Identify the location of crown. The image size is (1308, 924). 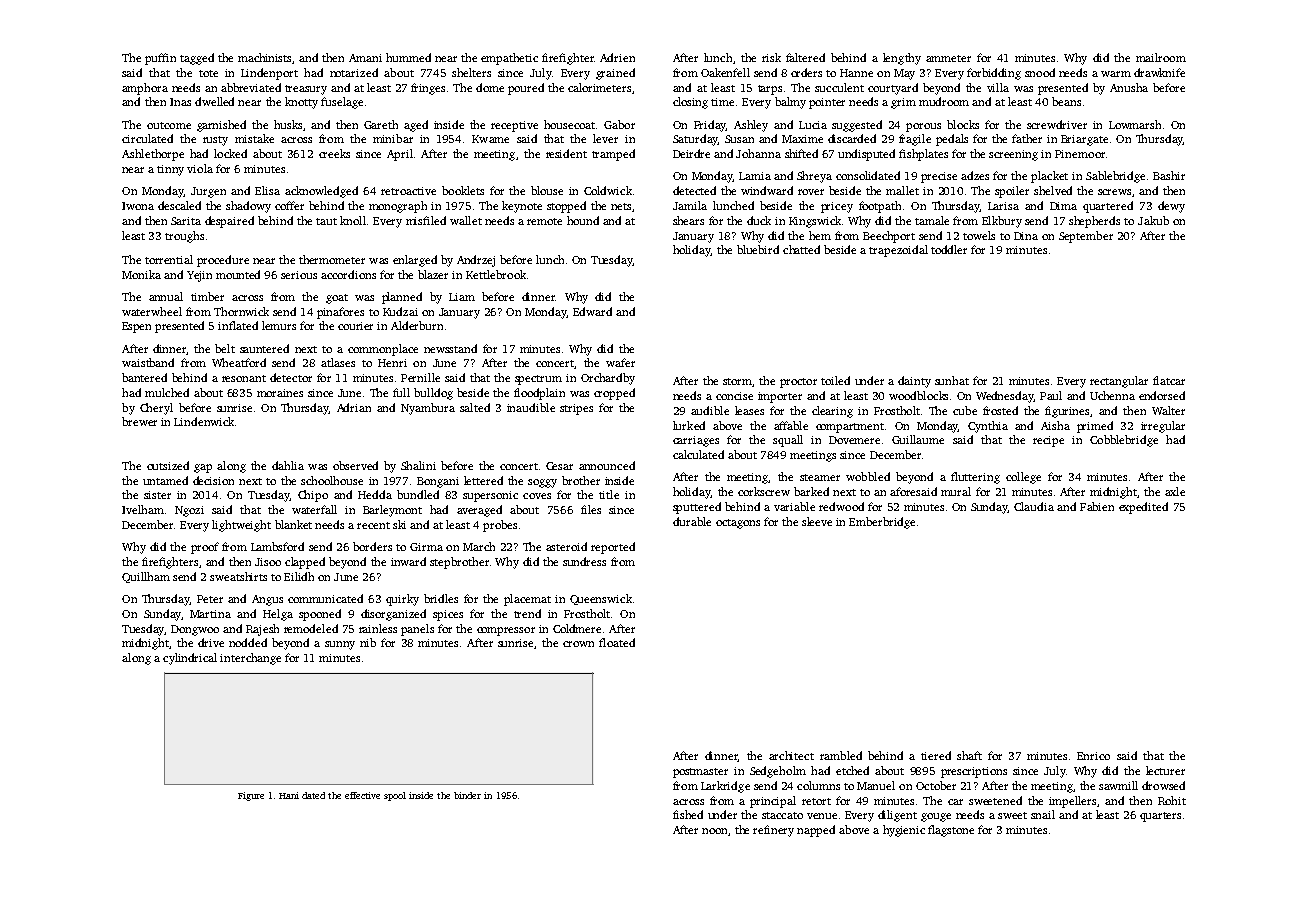
(578, 644).
